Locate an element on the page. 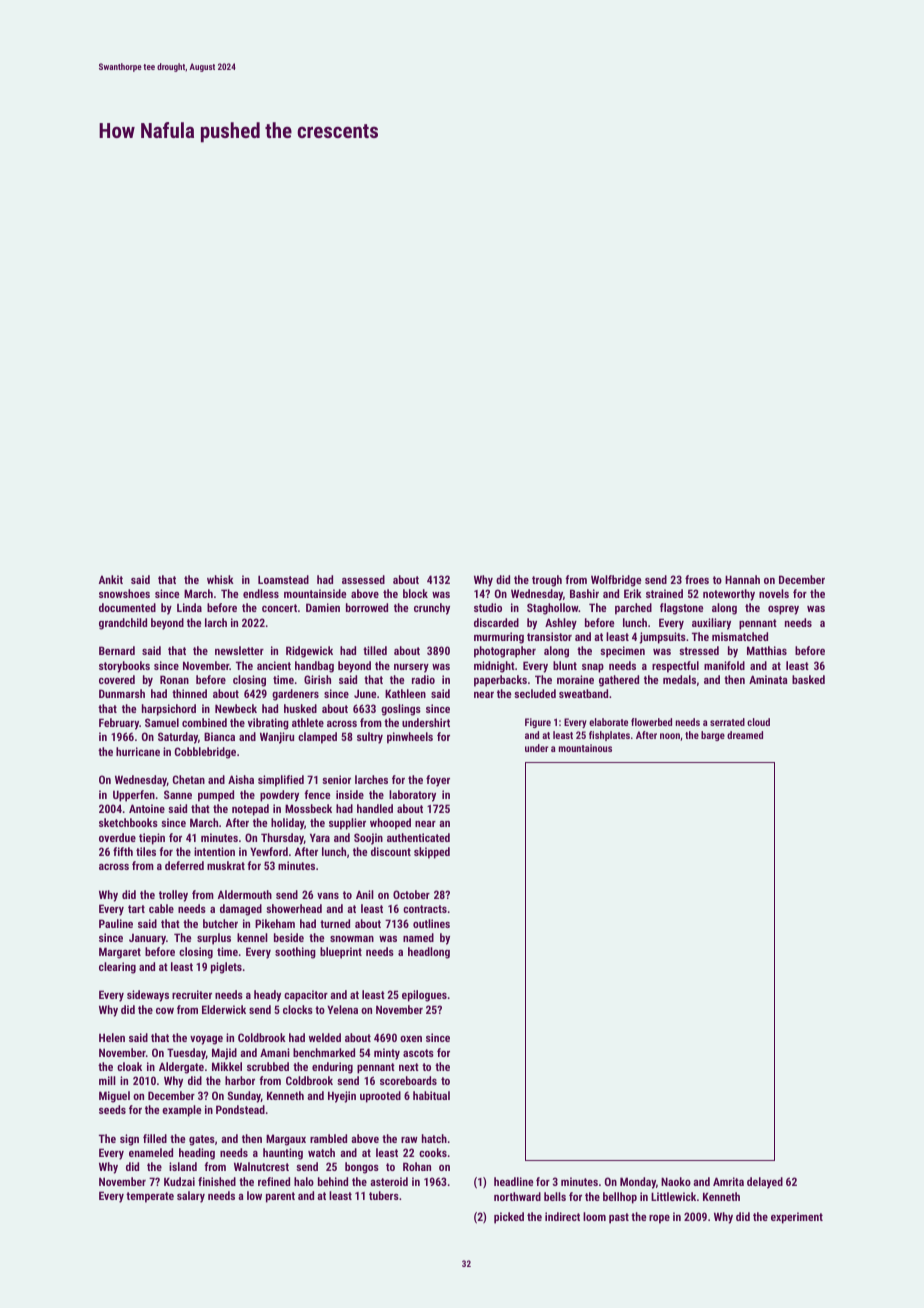  January is located at coordinates (147, 939).
